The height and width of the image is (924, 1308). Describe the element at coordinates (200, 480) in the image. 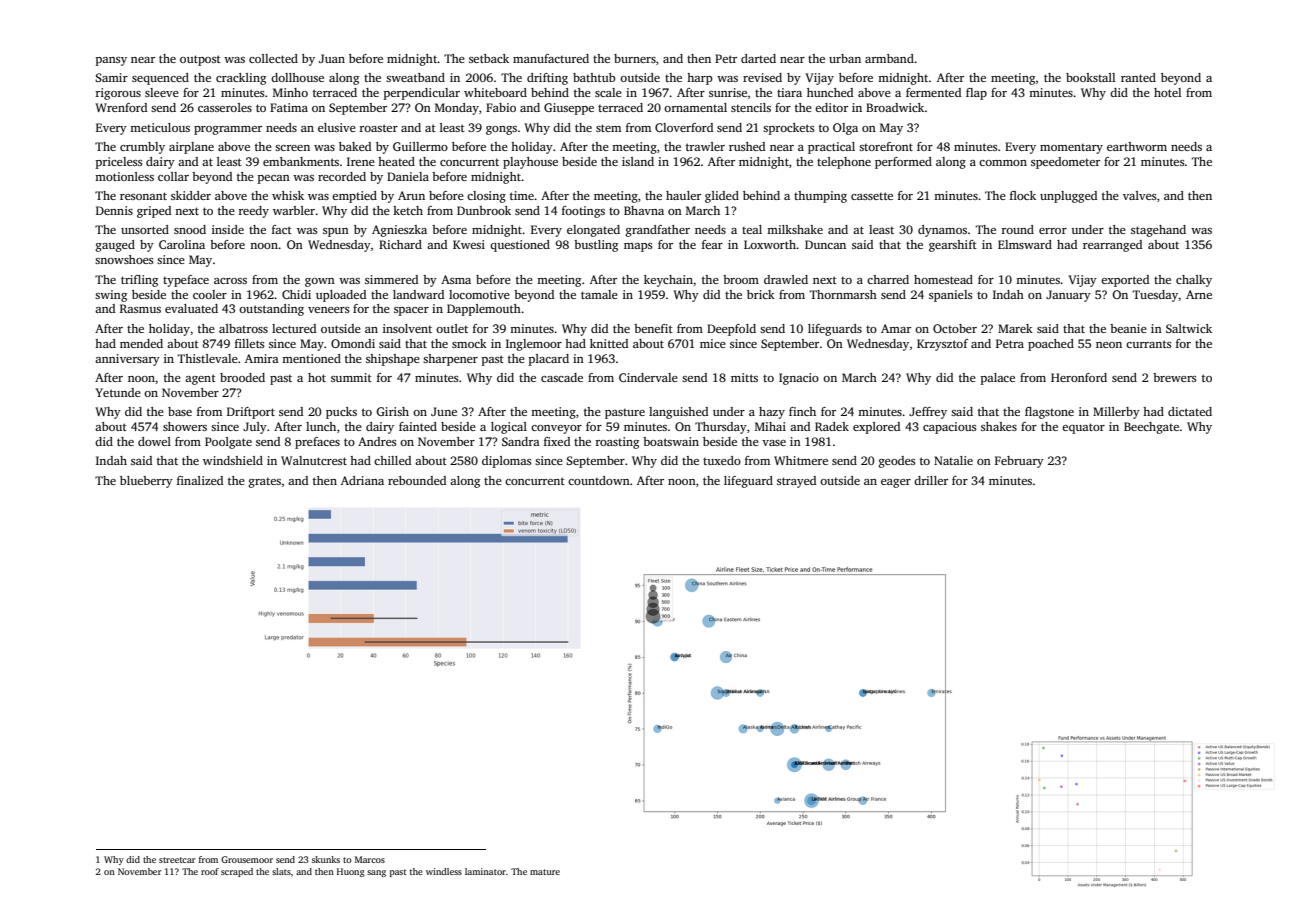

I see `finalized` at that location.
